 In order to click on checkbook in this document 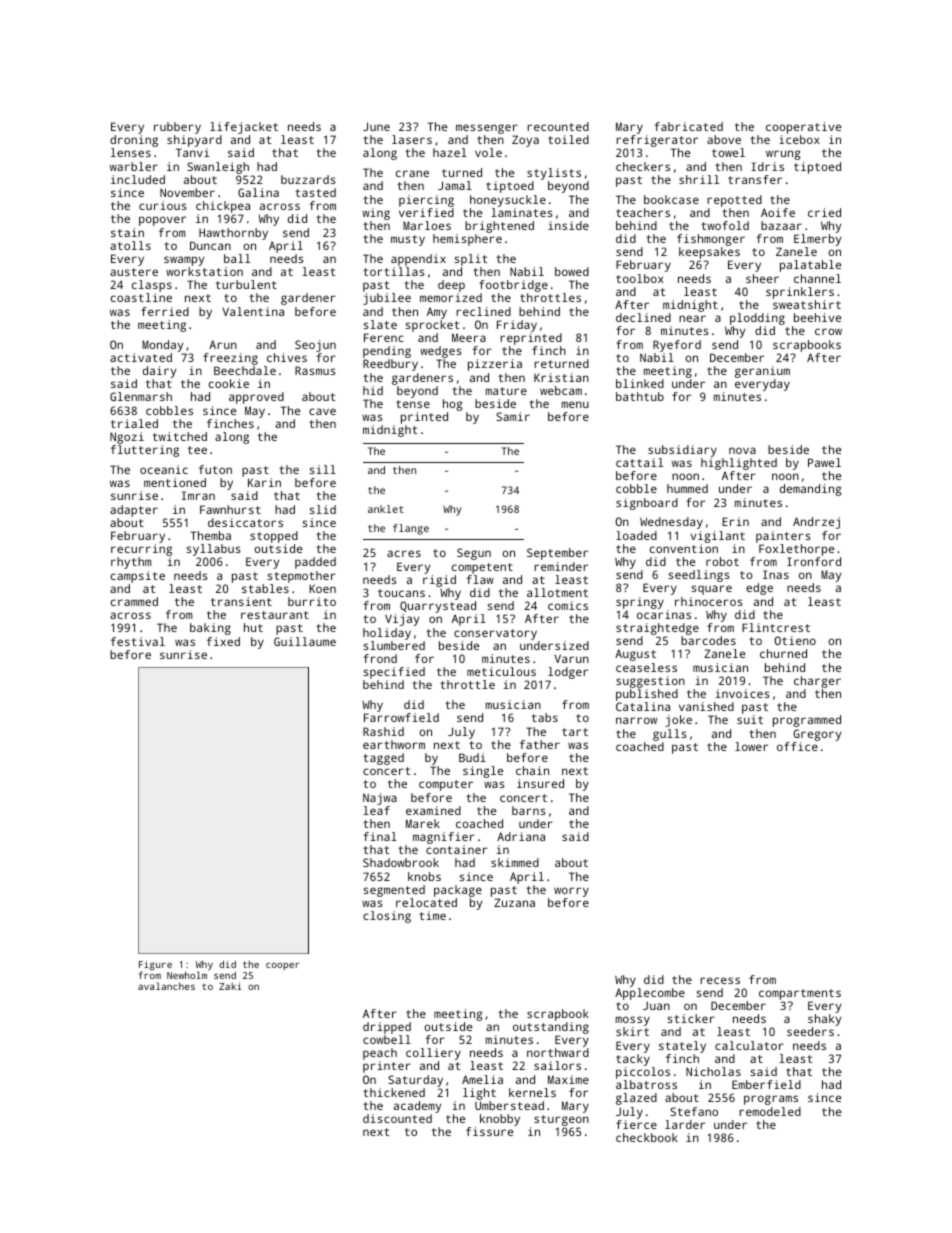, I will do `click(647, 1137)`.
